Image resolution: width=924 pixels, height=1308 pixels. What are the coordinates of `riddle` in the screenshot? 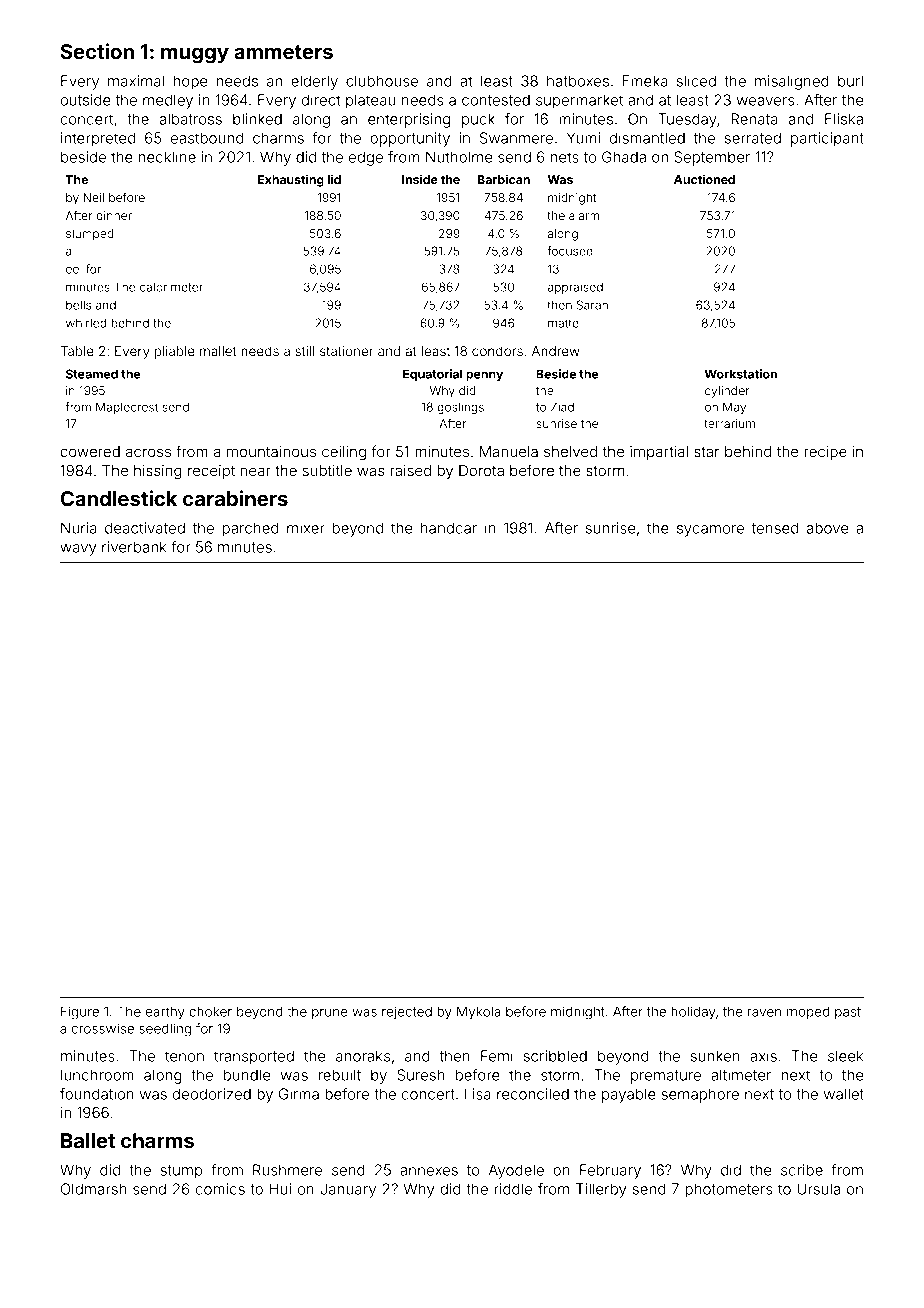 It's located at (513, 1189).
